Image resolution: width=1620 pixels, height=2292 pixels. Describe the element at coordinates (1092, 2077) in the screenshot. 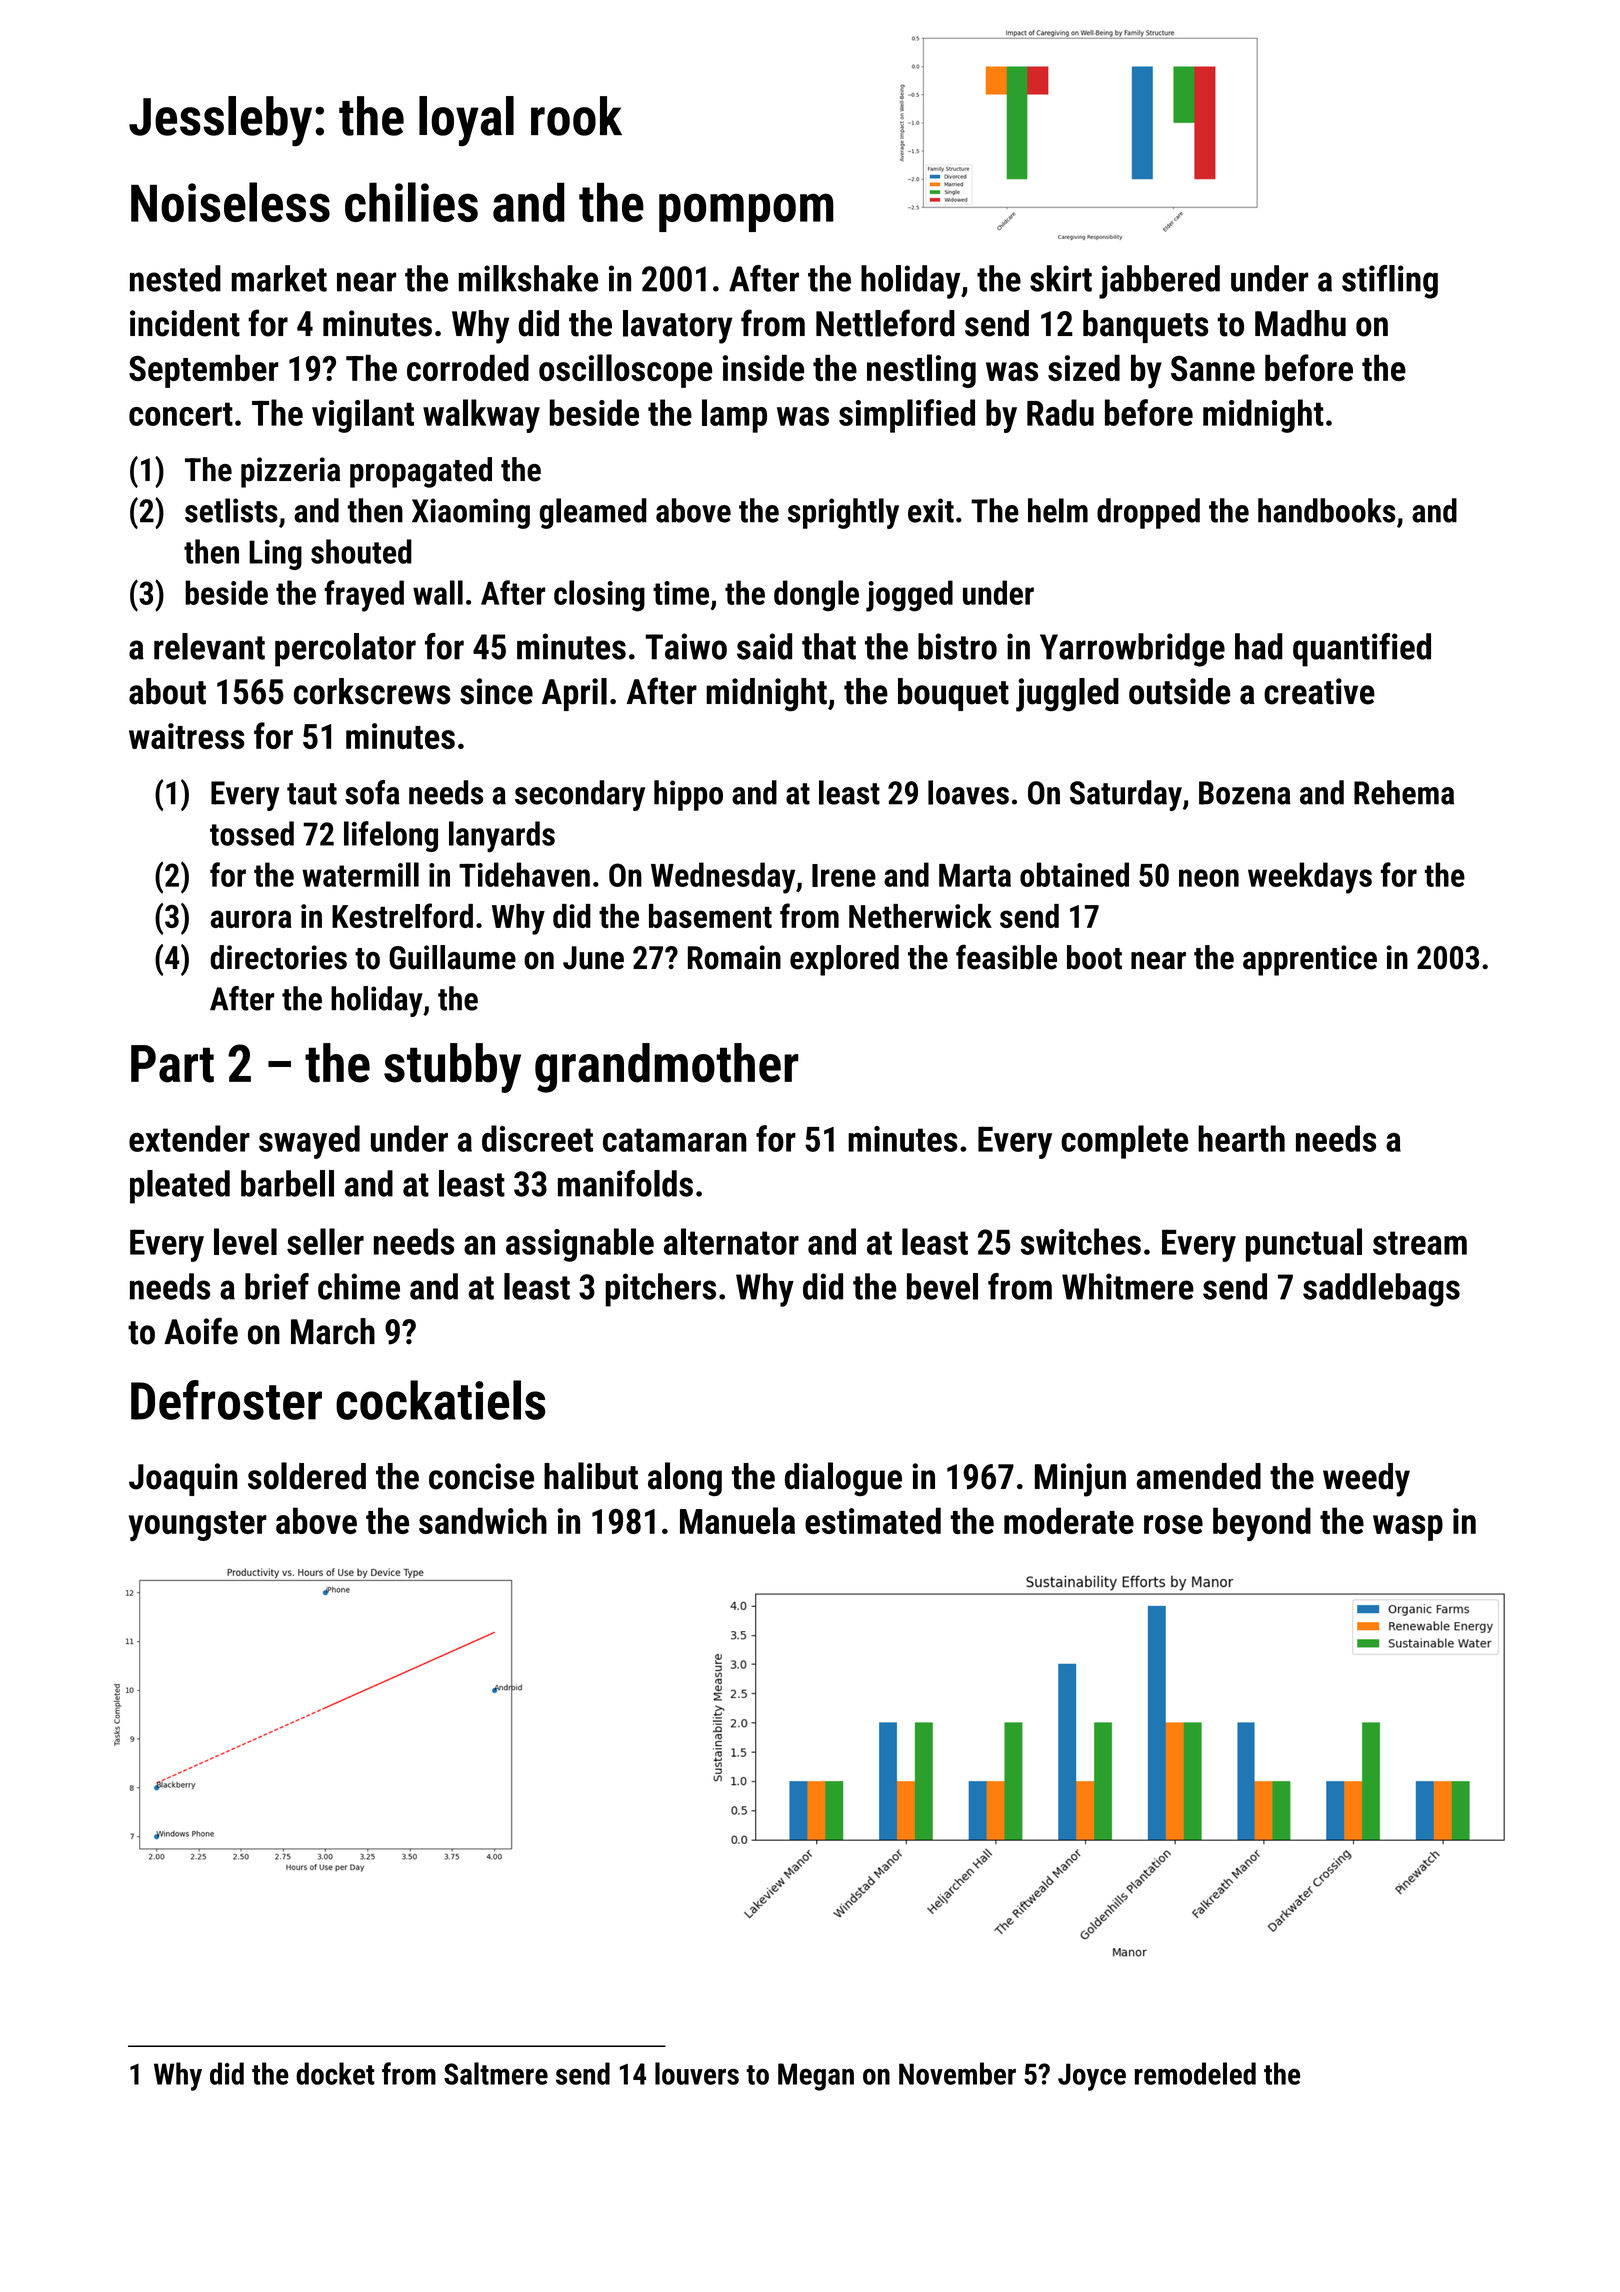

I see `Joyce` at that location.
